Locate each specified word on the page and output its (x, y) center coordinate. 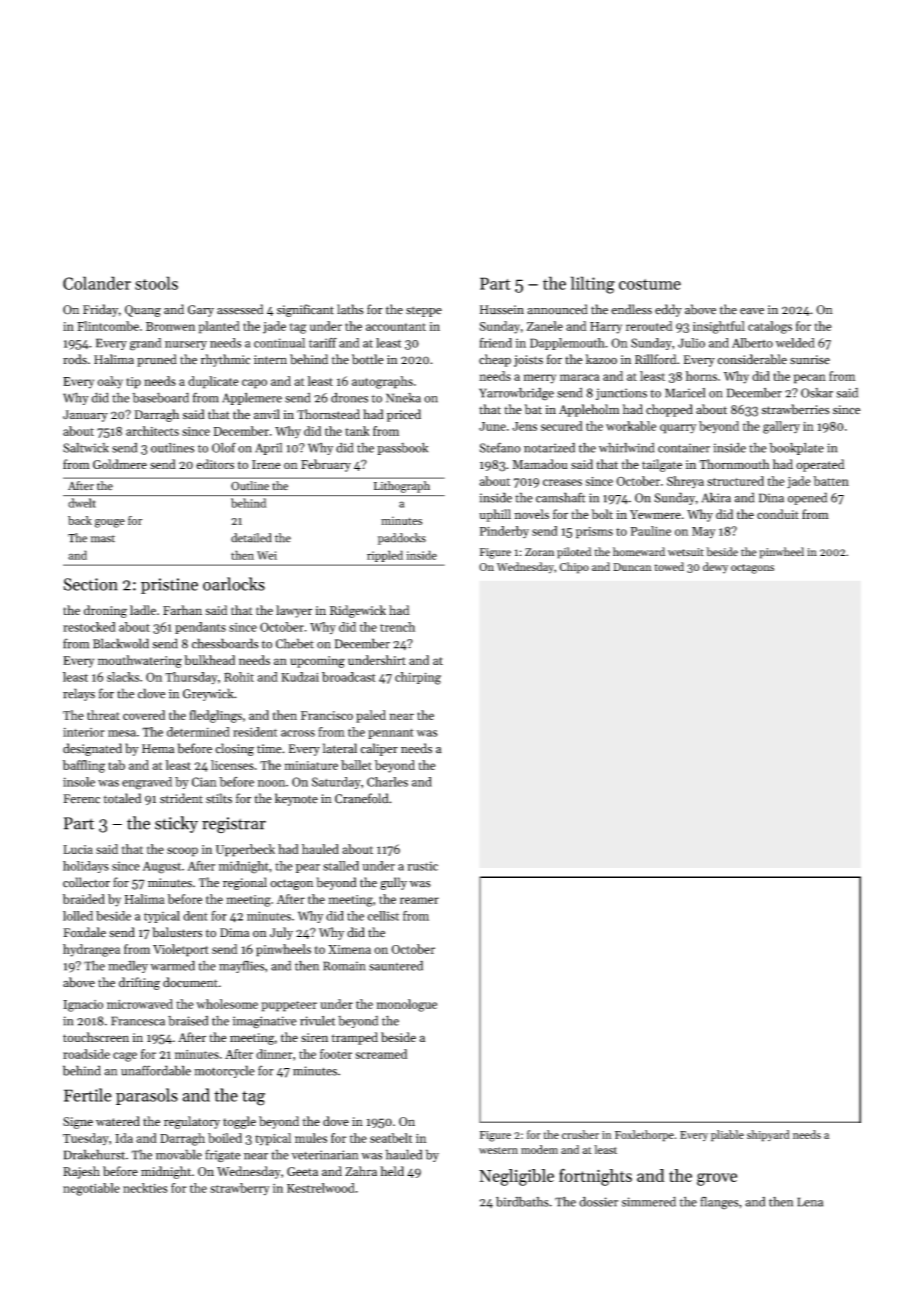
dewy (715, 568)
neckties (145, 1188)
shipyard (768, 1136)
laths (350, 309)
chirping (418, 678)
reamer (419, 900)
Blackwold (121, 643)
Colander (97, 283)
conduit (778, 514)
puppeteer (289, 1006)
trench (397, 627)
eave (752, 311)
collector (86, 882)
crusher (580, 1134)
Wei (267, 555)
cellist (383, 916)
